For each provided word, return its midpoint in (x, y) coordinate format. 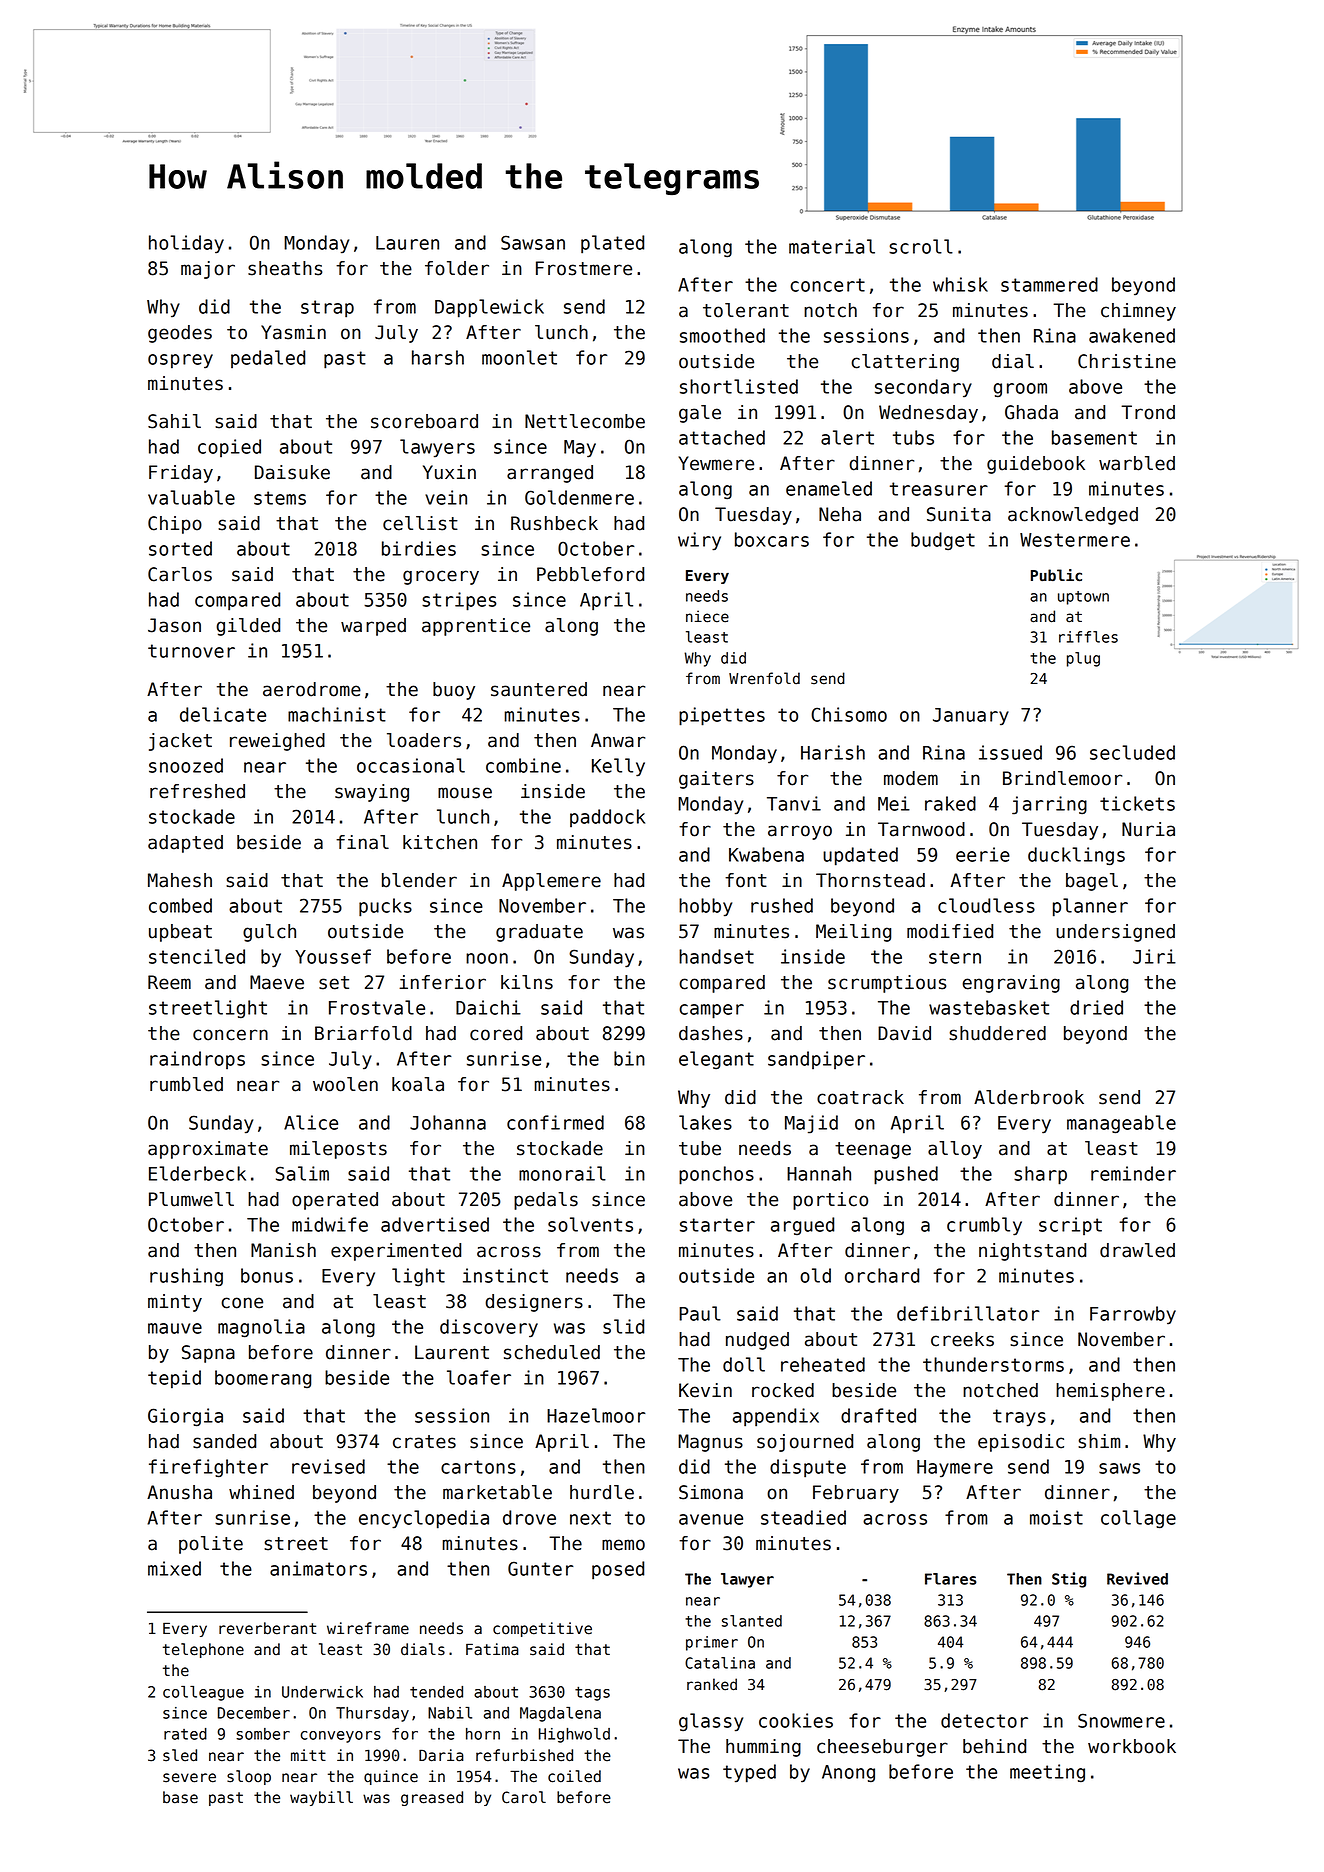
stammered (1049, 284)
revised (328, 1466)
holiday (186, 244)
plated (612, 244)
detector (984, 1720)
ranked (712, 1684)
